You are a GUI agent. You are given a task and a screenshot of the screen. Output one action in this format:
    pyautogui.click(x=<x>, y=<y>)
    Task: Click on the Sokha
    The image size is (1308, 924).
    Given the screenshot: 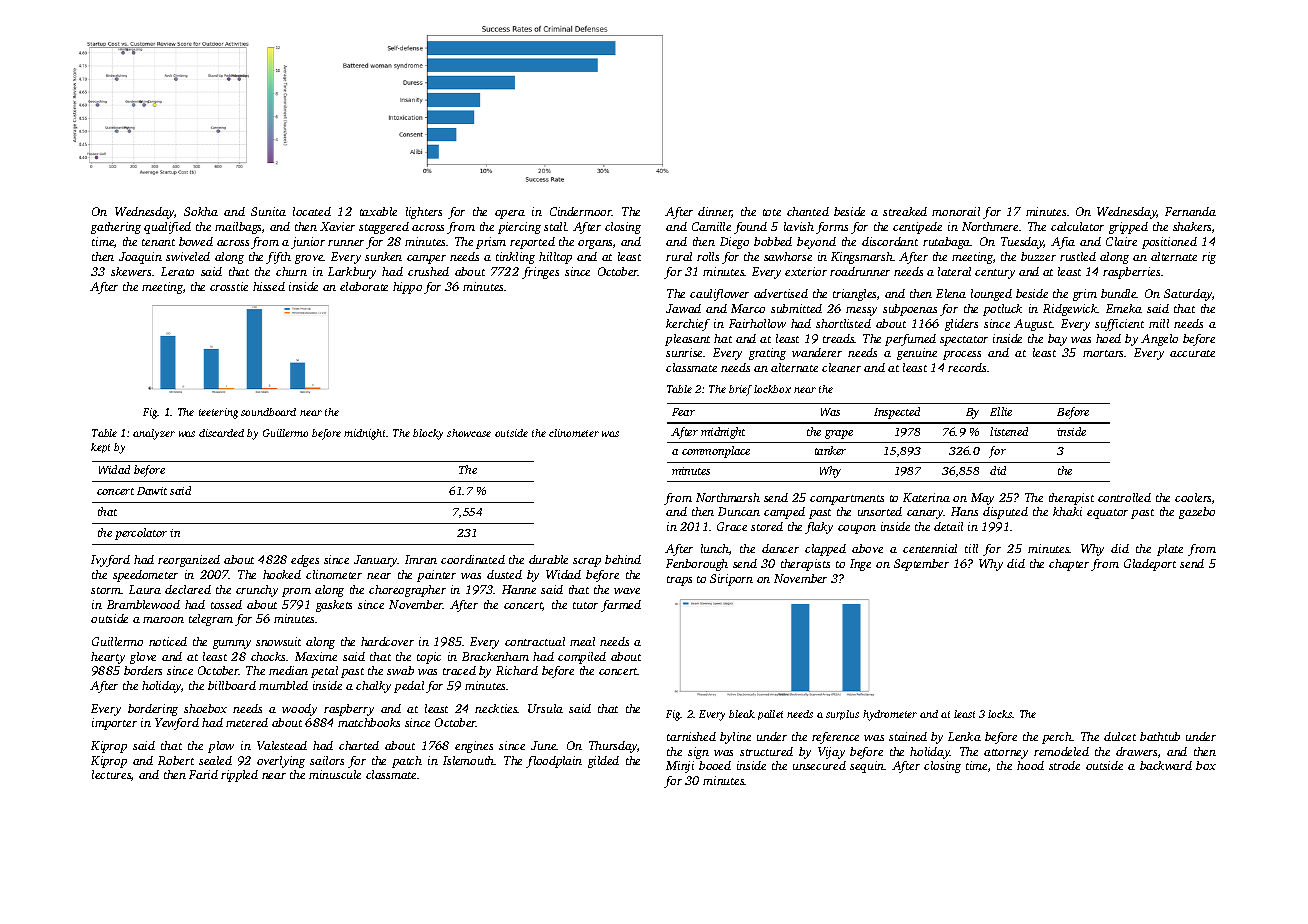 What is the action you would take?
    pyautogui.click(x=201, y=211)
